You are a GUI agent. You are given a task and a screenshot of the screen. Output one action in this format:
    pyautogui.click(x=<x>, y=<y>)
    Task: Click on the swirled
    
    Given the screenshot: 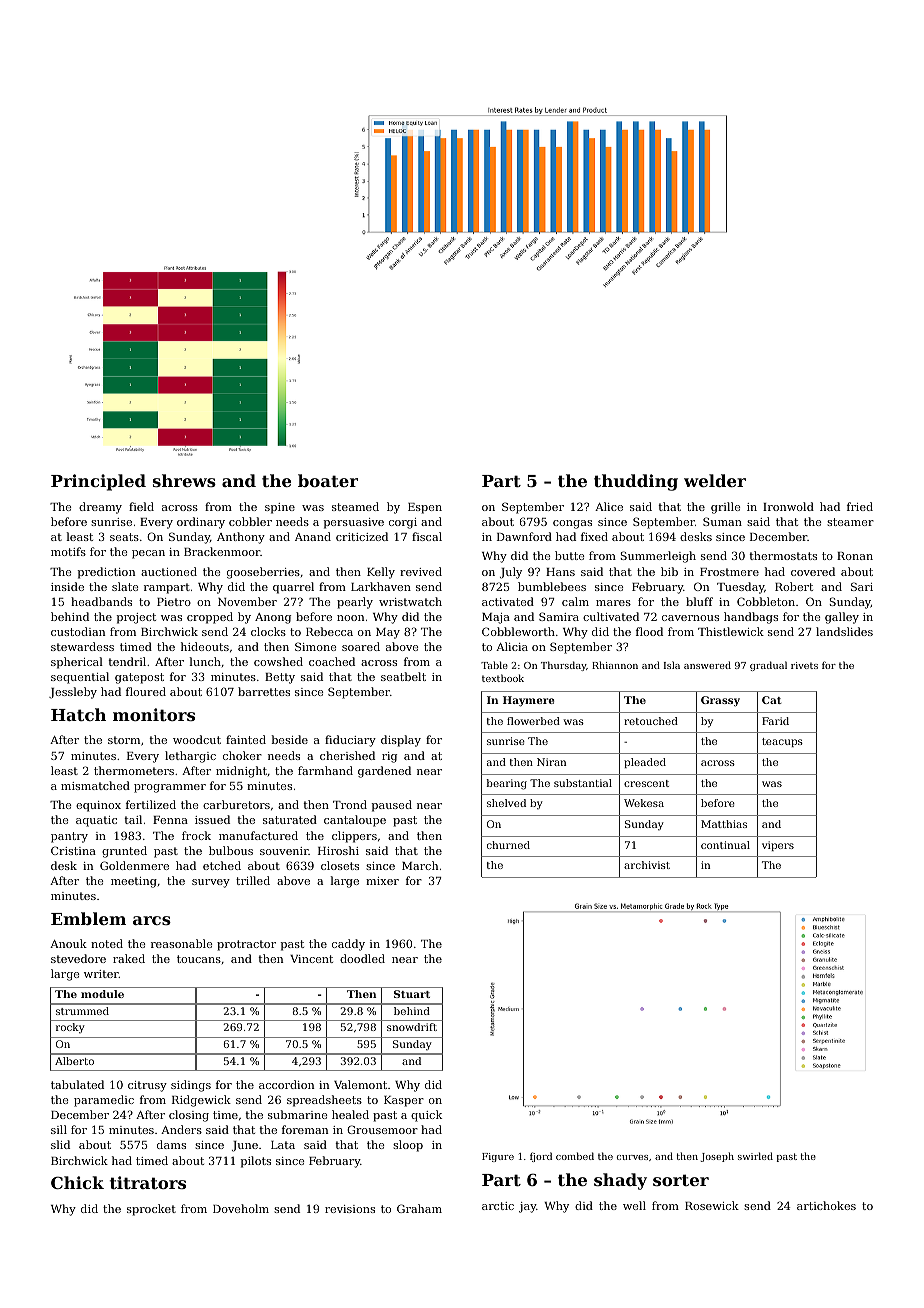 What is the action you would take?
    pyautogui.click(x=755, y=1156)
